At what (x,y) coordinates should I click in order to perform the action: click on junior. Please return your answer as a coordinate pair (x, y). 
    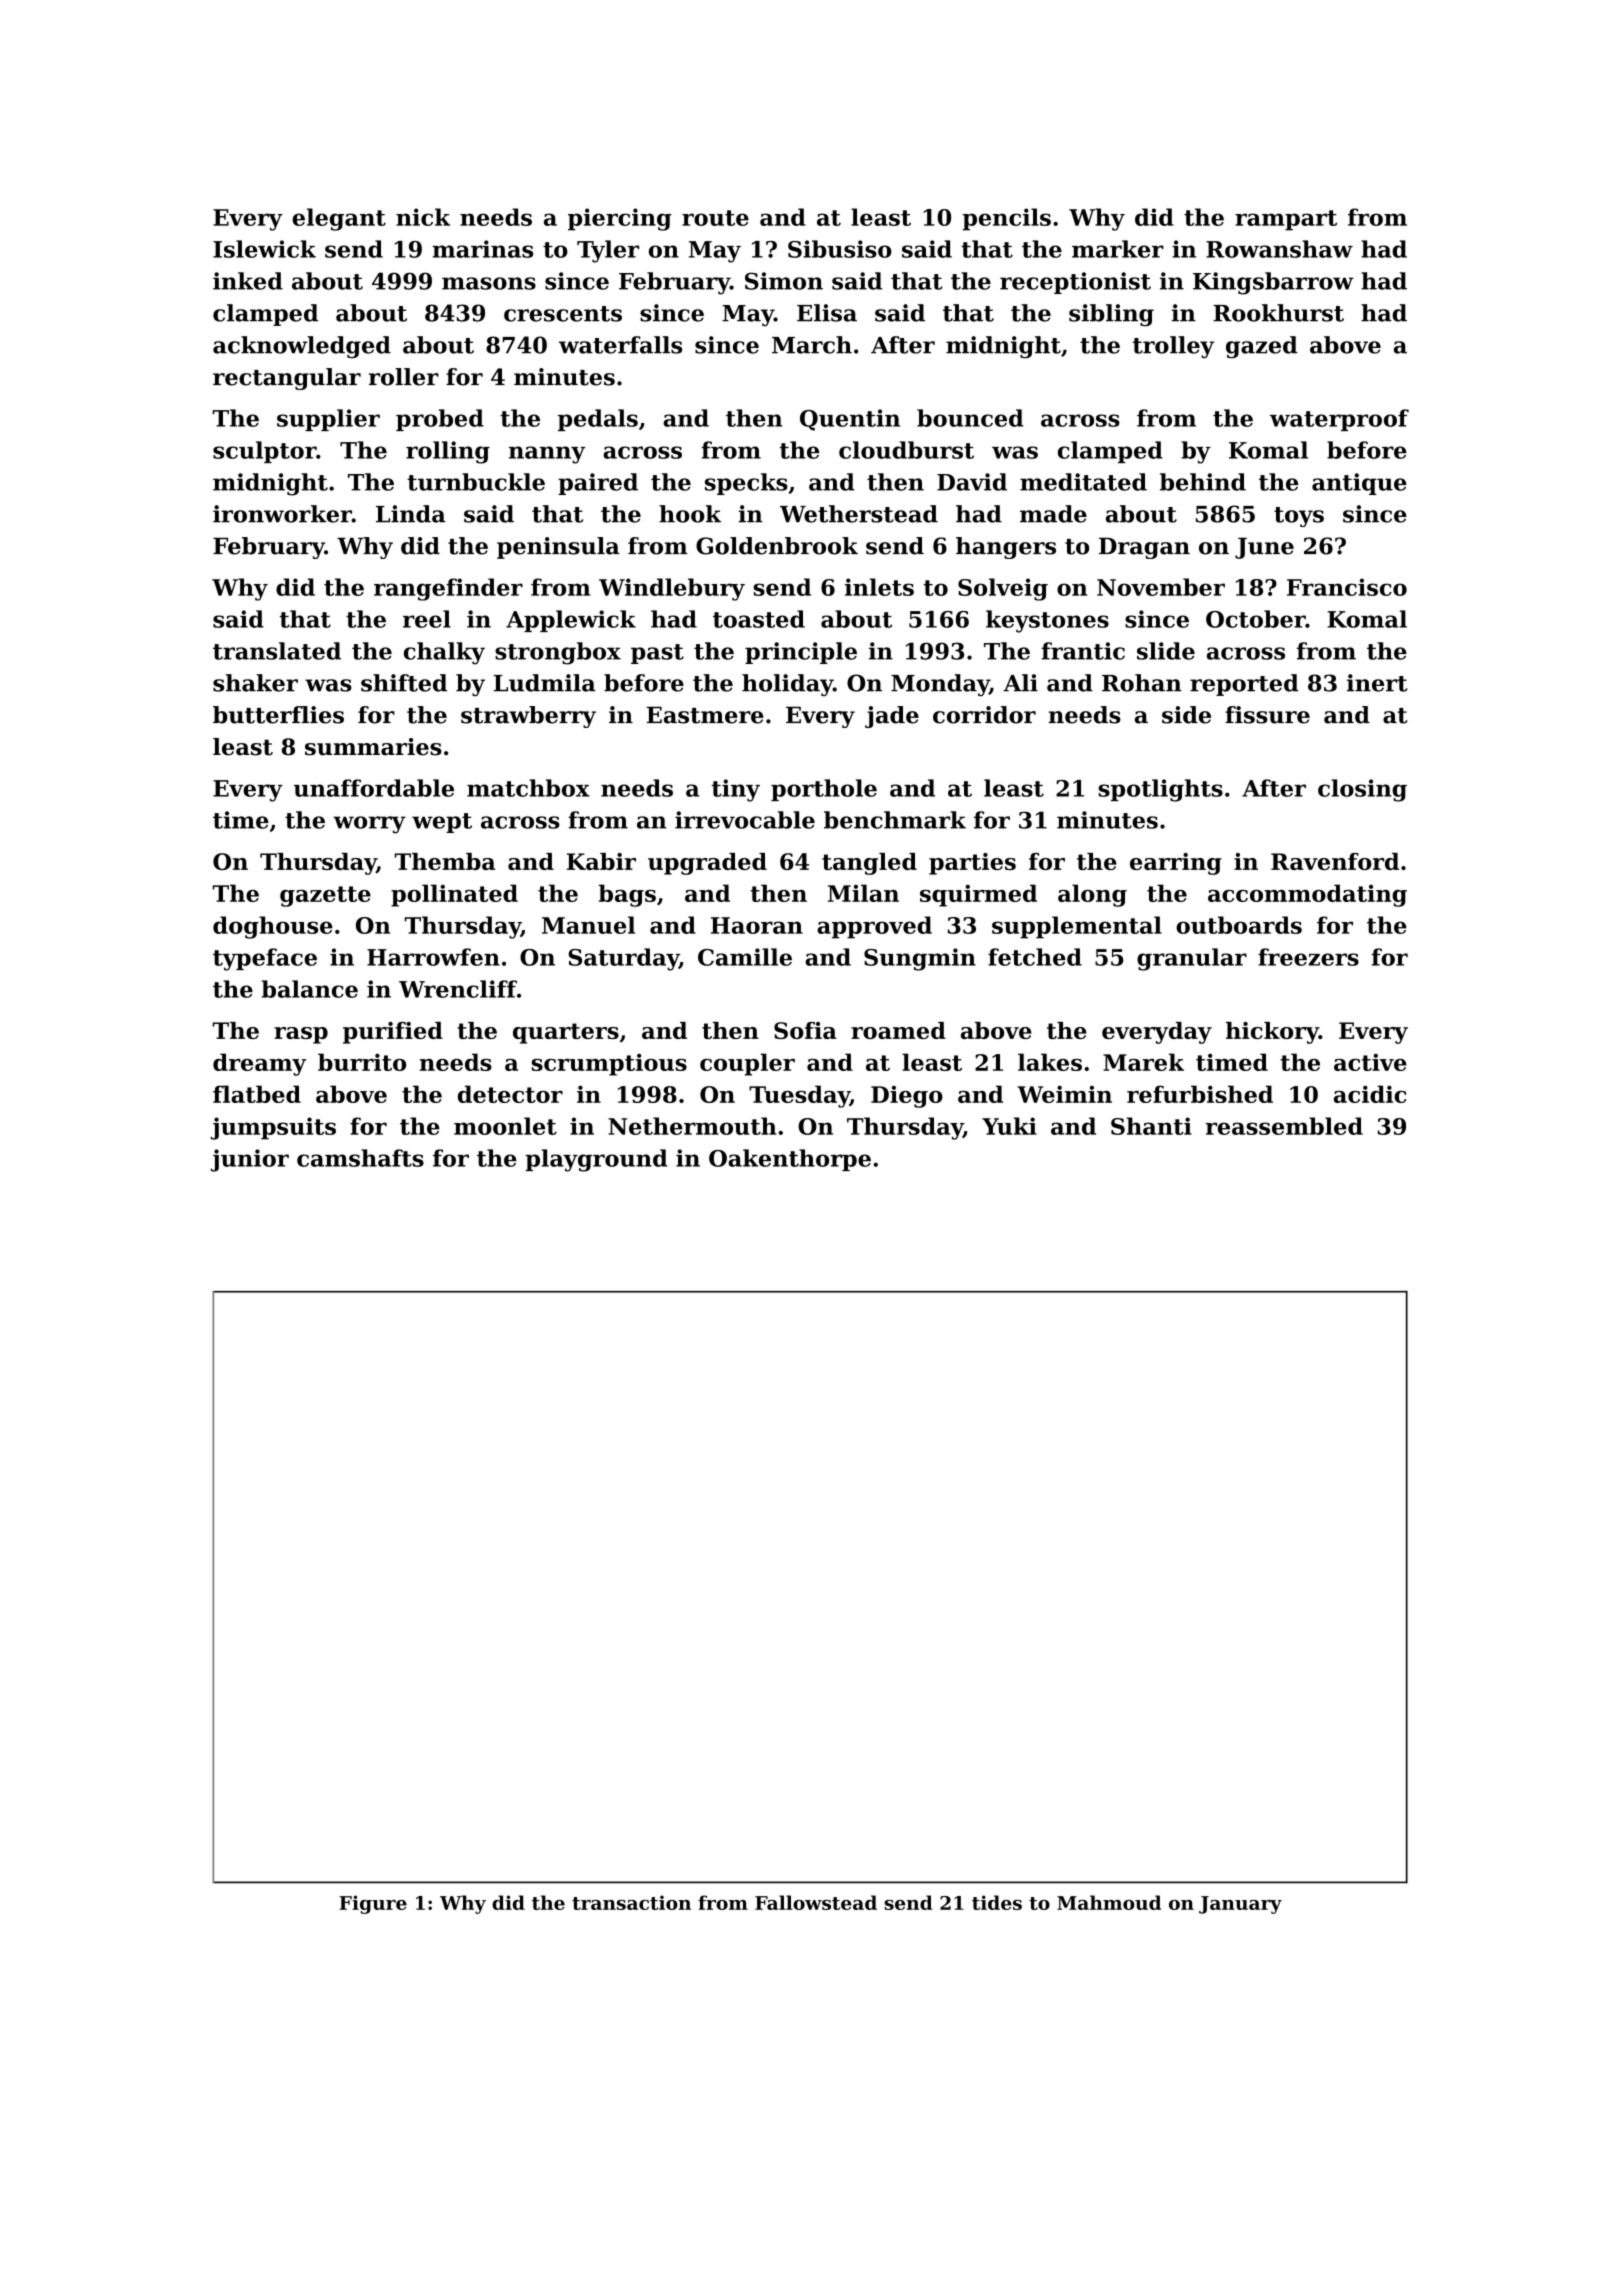
    Looking at the image, I should click on (250, 1160).
